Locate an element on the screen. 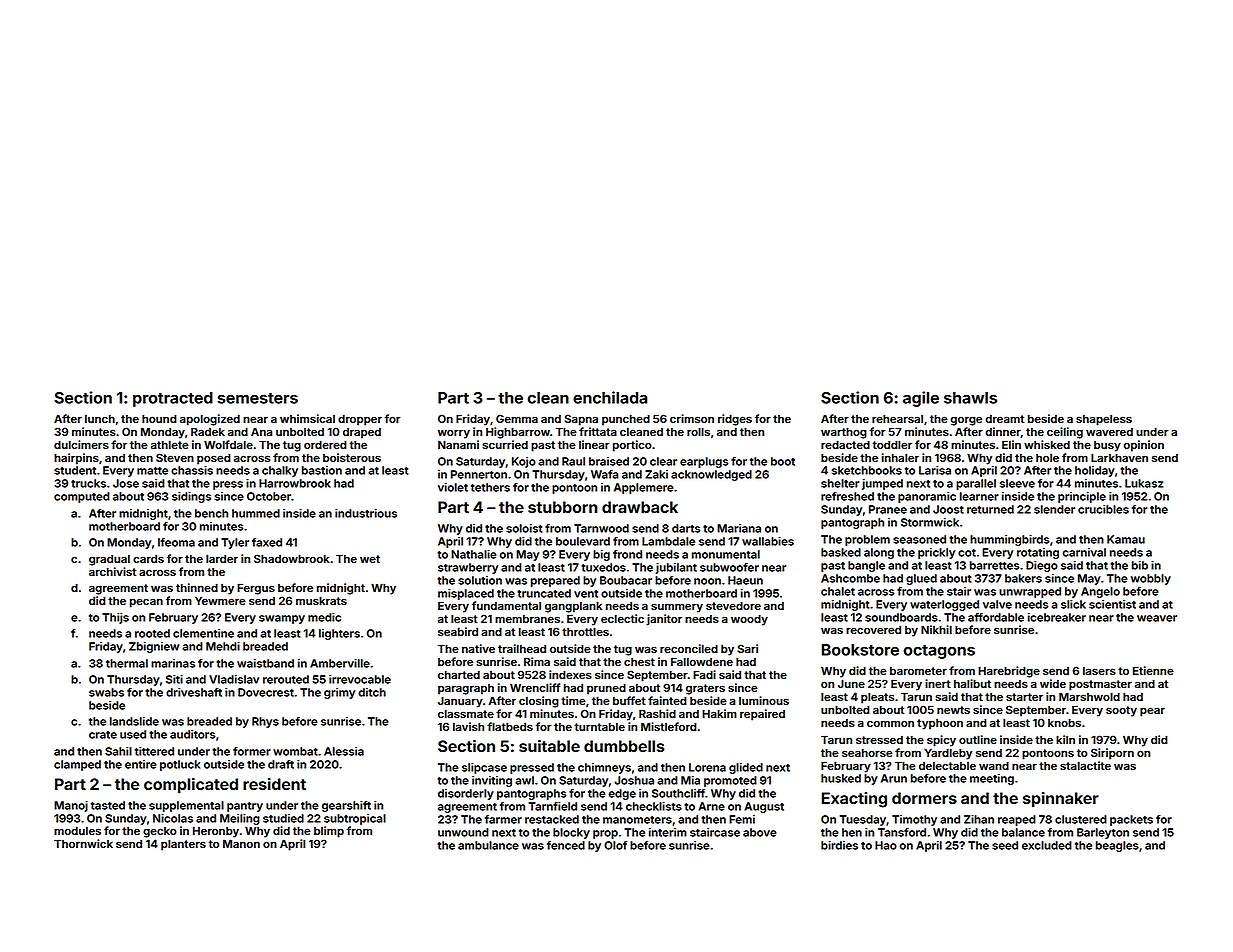 The width and height of the screenshot is (1233, 952). shawls is located at coordinates (970, 398).
